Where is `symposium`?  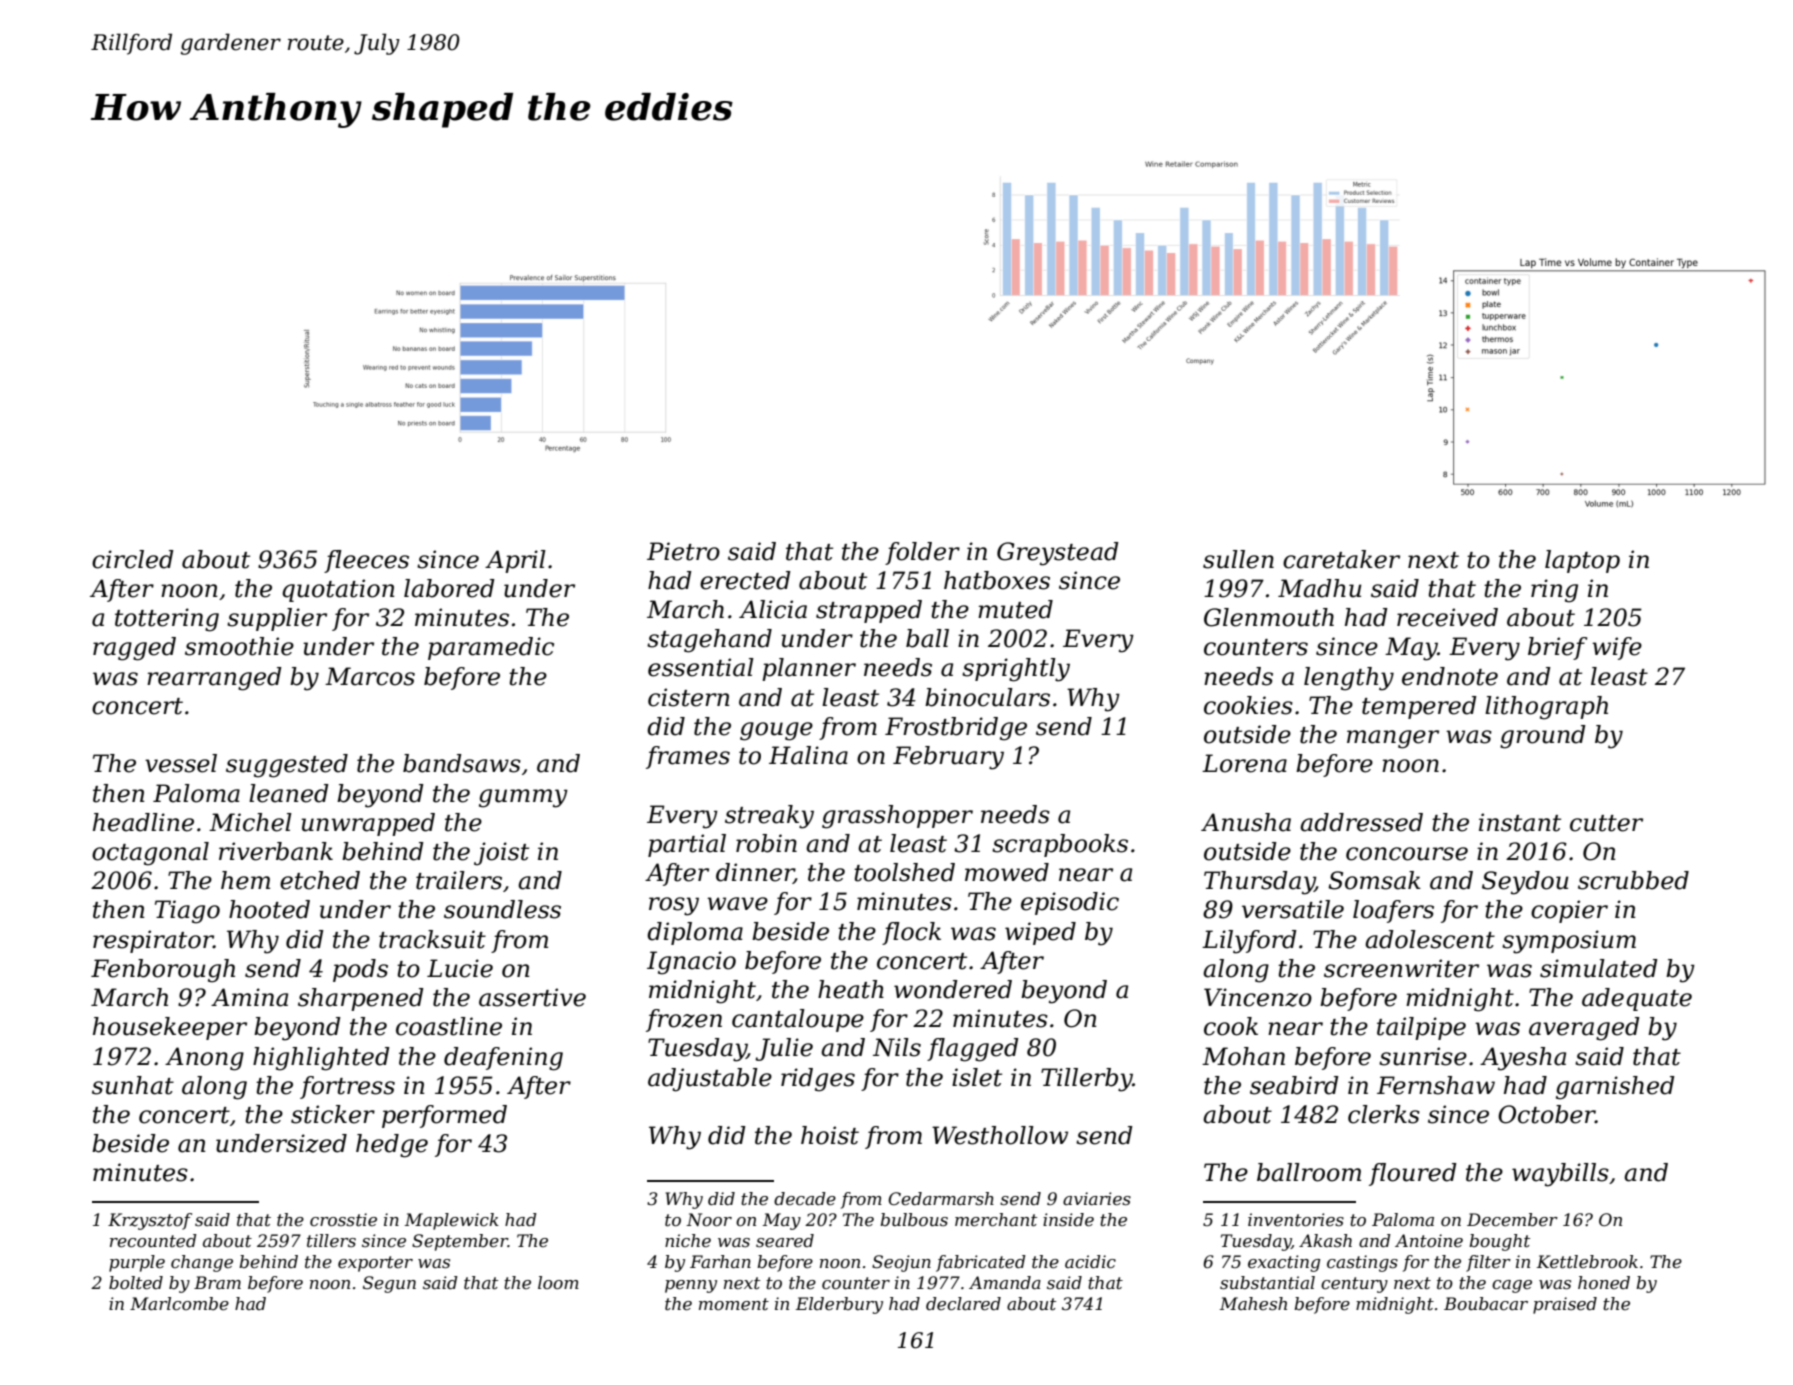
symposium is located at coordinates (1569, 942).
